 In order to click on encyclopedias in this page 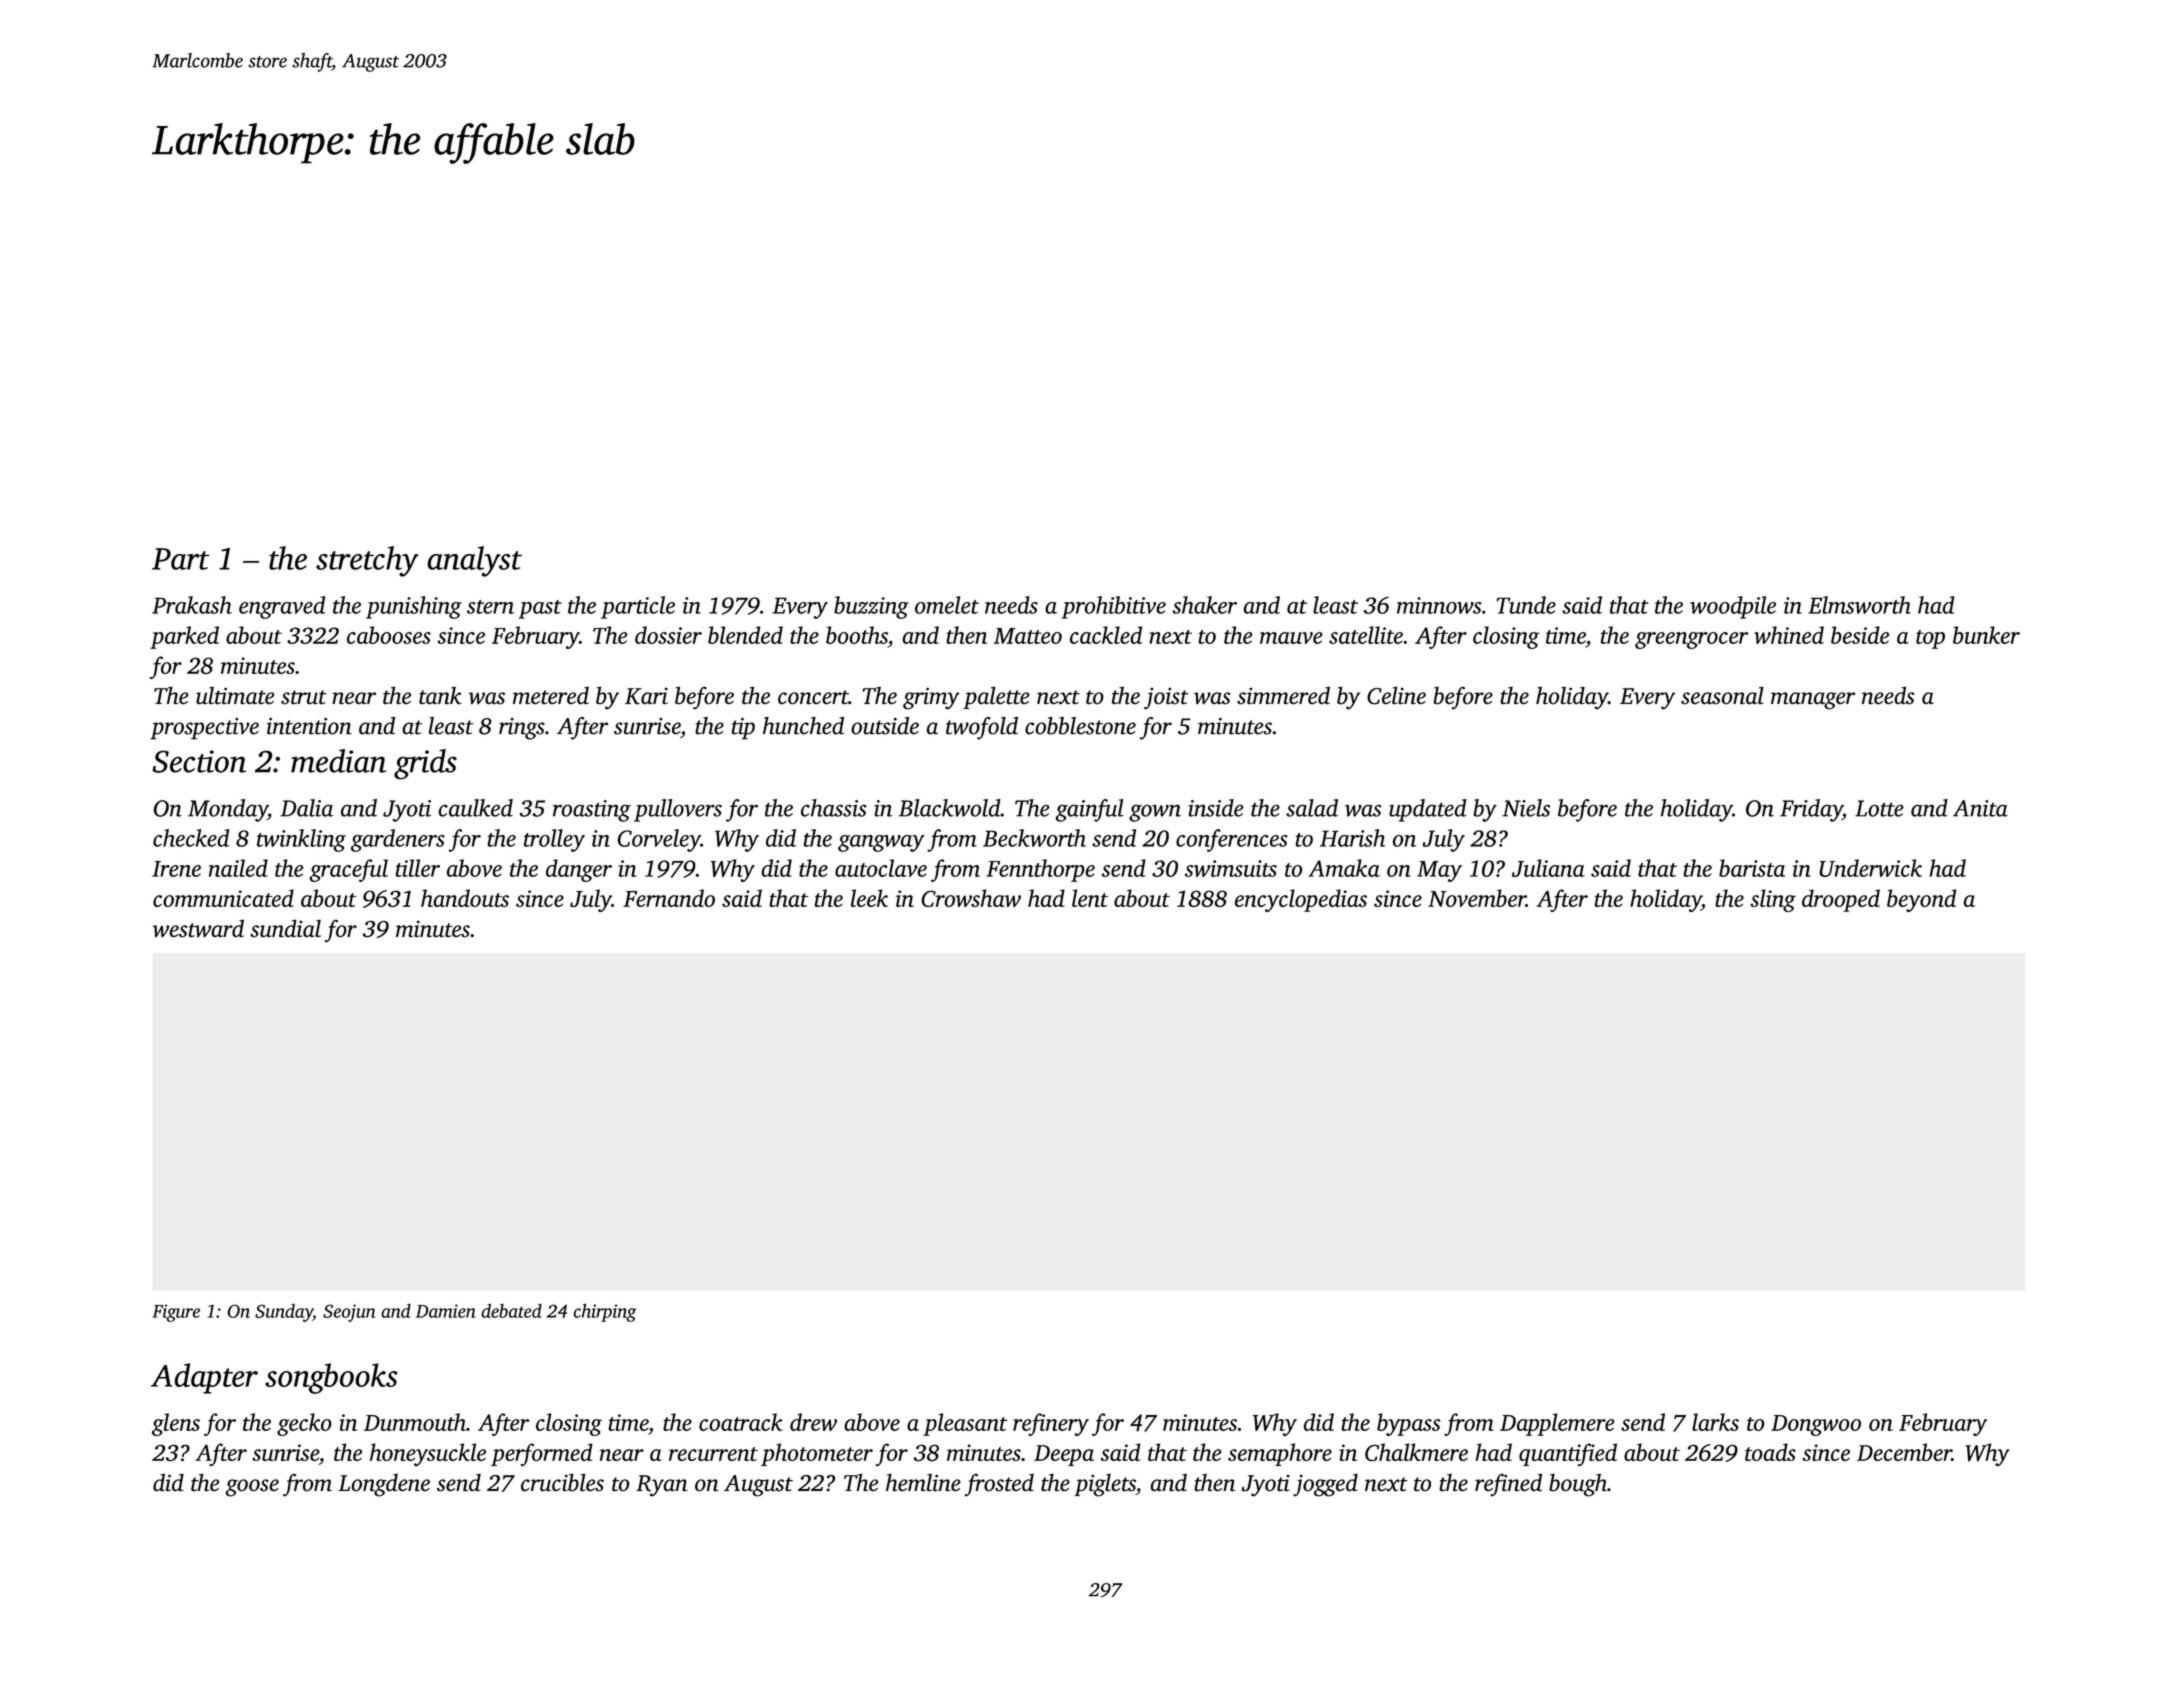, I will do `click(1301, 900)`.
